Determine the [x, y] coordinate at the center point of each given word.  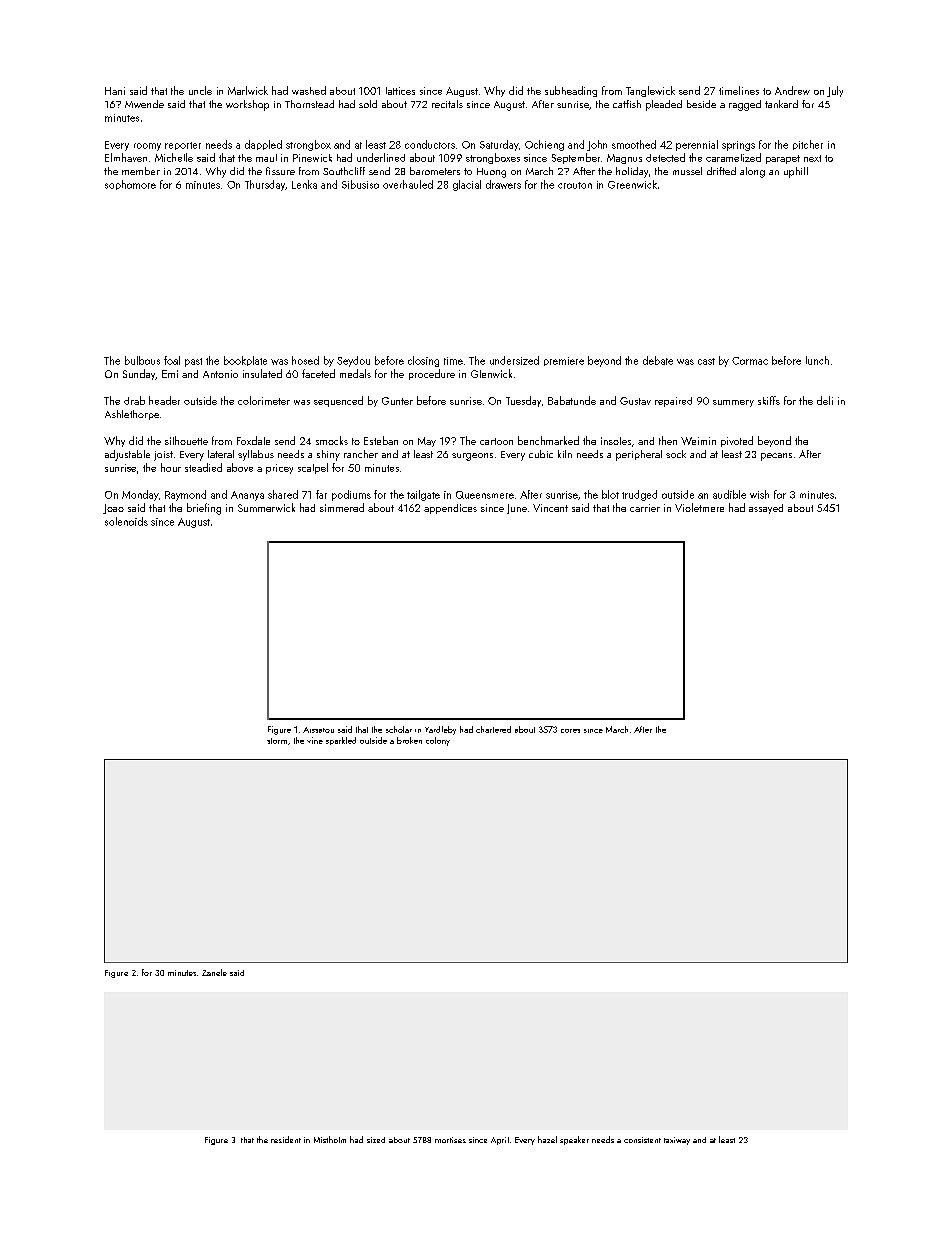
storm [277, 741]
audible [729, 494]
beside [701, 104]
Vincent [550, 508]
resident [286, 1139]
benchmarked [548, 440]
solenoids [126, 521]
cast [706, 361]
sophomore [130, 185]
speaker [574, 1140]
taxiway [677, 1141]
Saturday [499, 145]
